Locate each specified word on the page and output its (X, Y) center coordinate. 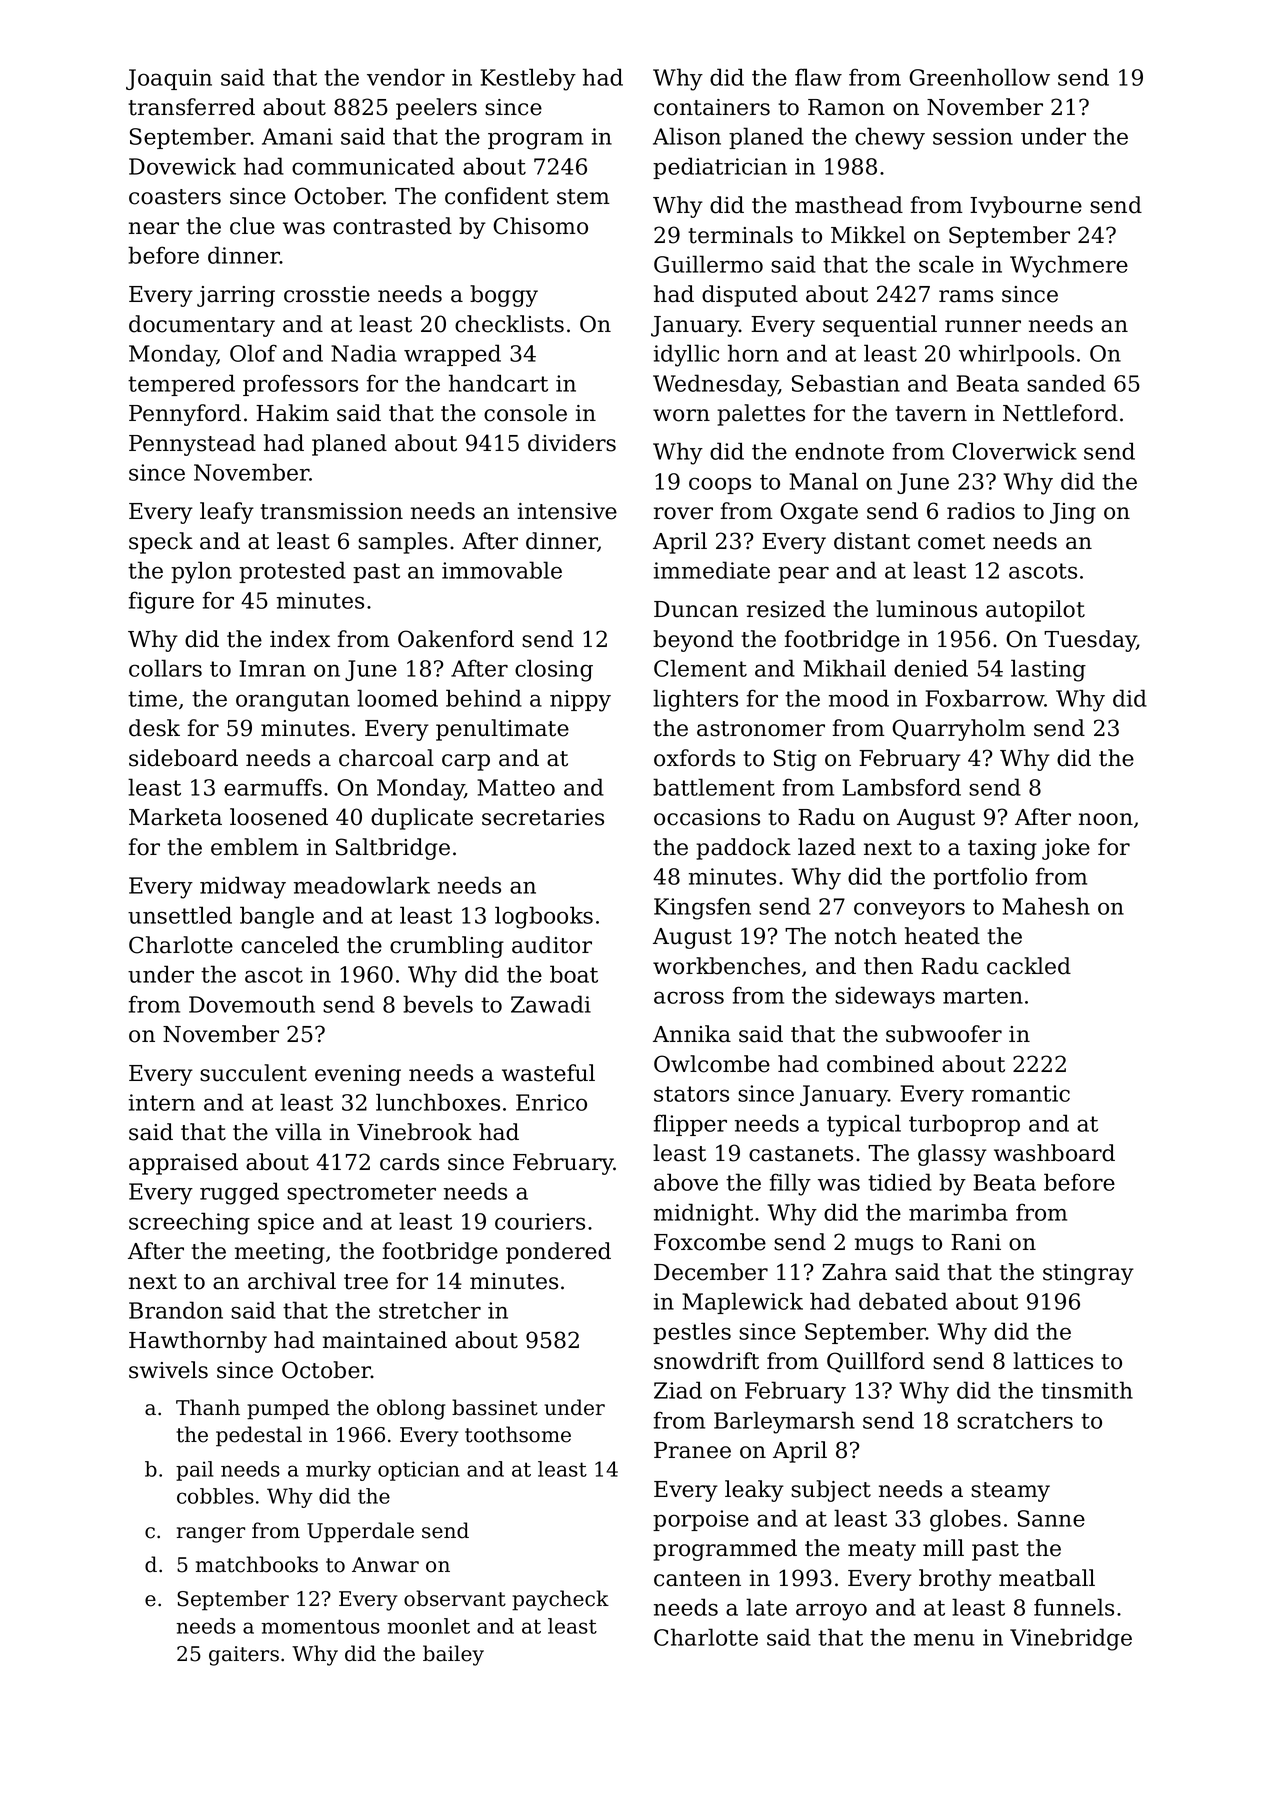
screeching (189, 1223)
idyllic (686, 355)
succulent (253, 1073)
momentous (320, 1626)
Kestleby (528, 79)
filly (790, 1184)
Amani (297, 136)
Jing (1073, 513)
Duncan (696, 609)
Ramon (846, 107)
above (686, 1182)
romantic (1021, 1093)
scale (946, 264)
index (300, 639)
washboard (1054, 1153)
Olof (253, 353)
